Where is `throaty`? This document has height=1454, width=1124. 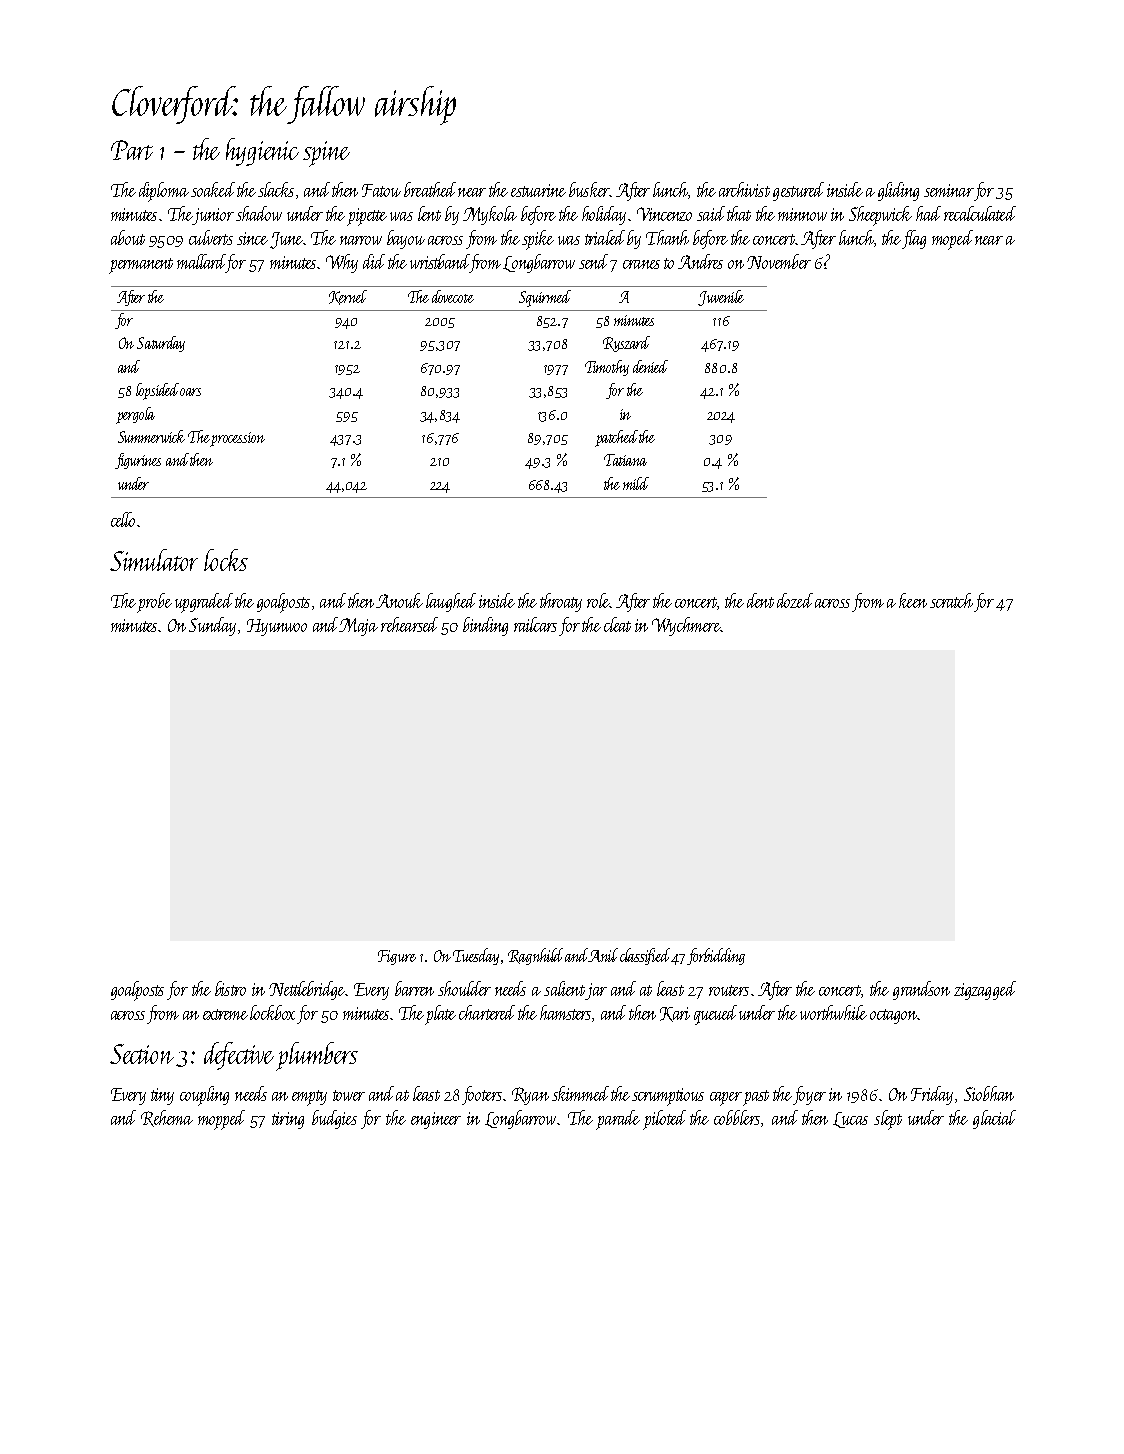
throaty is located at coordinates (561, 602).
